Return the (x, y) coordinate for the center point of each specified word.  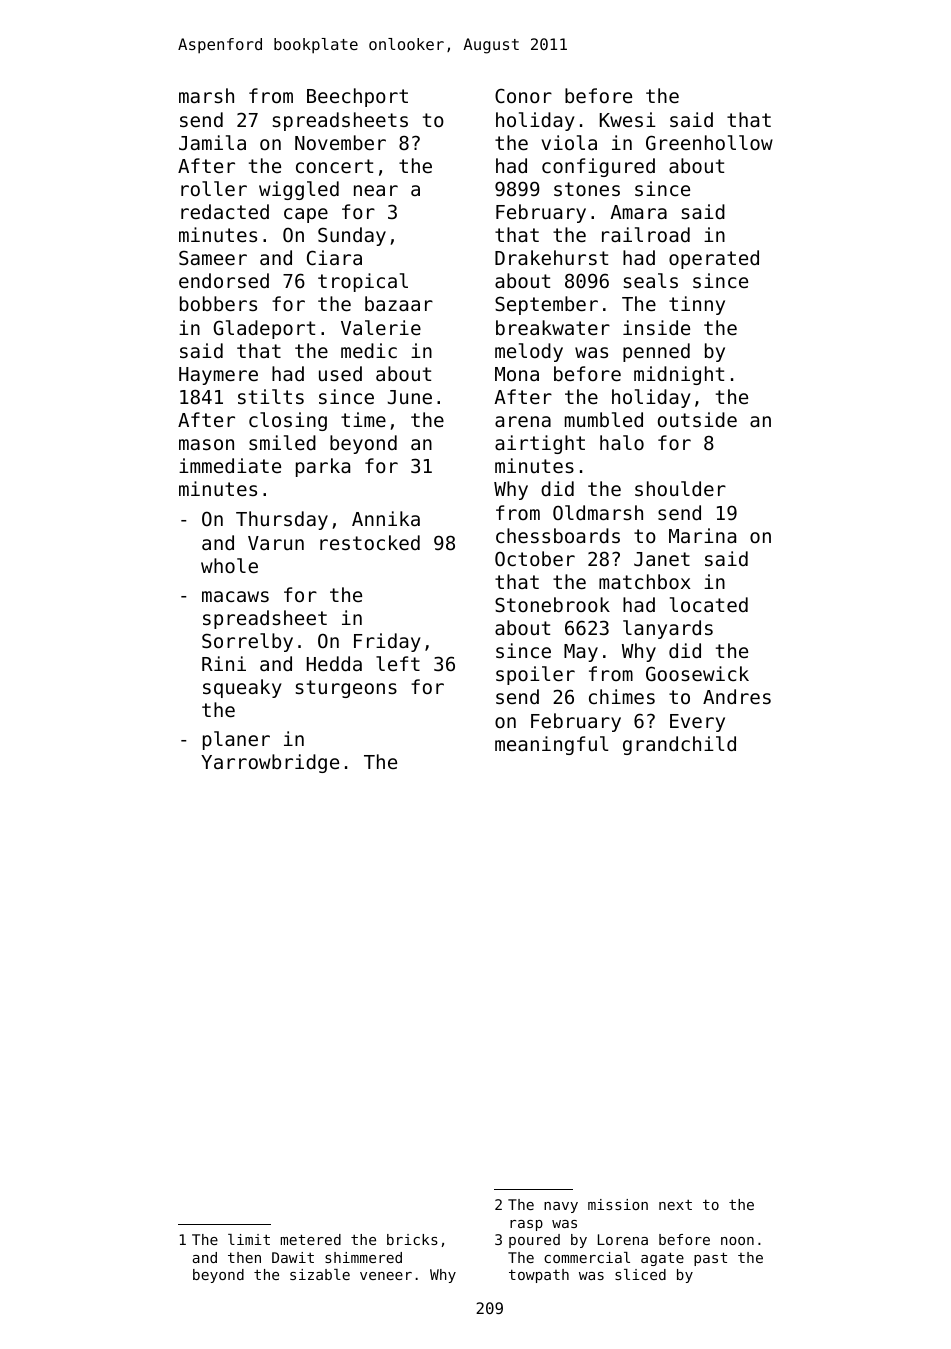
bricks (412, 1239)
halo (622, 442)
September (546, 305)
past (710, 1259)
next (675, 1204)
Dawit (293, 1257)
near (376, 190)
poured (534, 1241)
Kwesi (628, 119)
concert (334, 166)
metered (311, 1239)
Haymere (218, 376)
